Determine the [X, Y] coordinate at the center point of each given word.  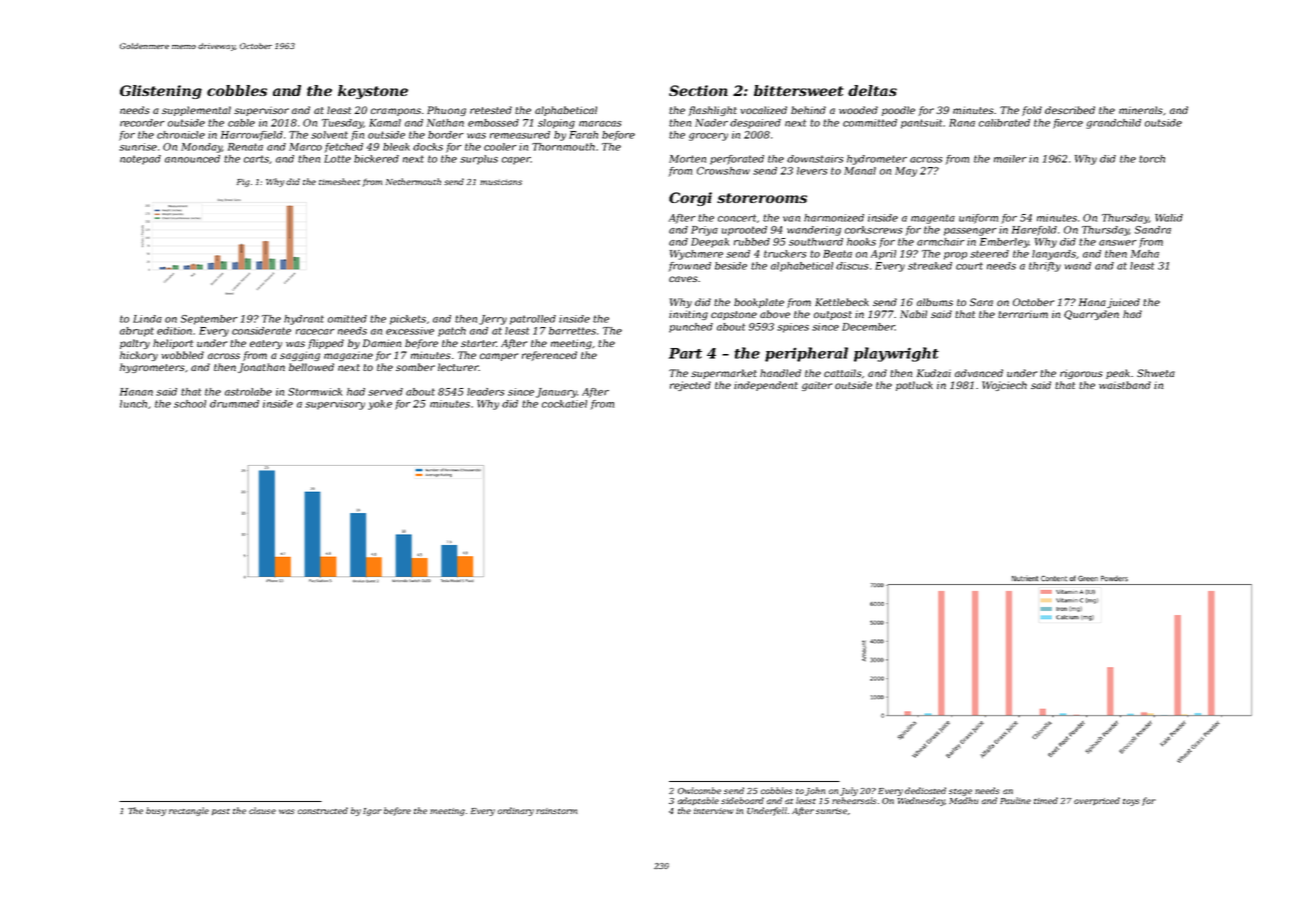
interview [714, 811]
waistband [1125, 385]
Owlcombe [699, 790]
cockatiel [564, 404]
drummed [234, 404]
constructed [323, 810]
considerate [261, 331]
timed [1046, 800]
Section [698, 90]
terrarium [1023, 314]
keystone [373, 92]
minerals [1141, 110]
